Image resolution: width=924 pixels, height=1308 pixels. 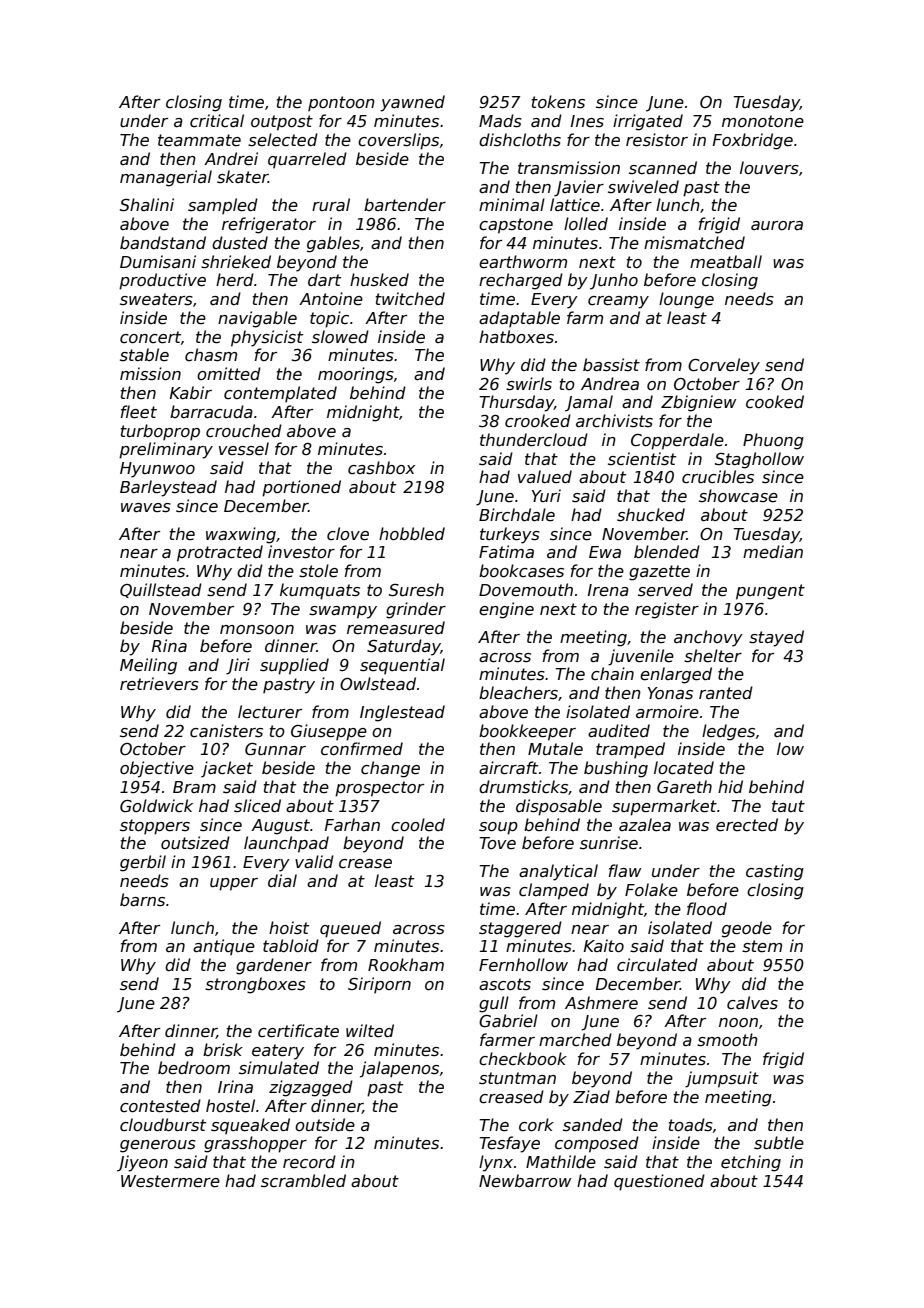 What do you see at coordinates (523, 964) in the document?
I see `Fernhollow` at bounding box center [523, 964].
